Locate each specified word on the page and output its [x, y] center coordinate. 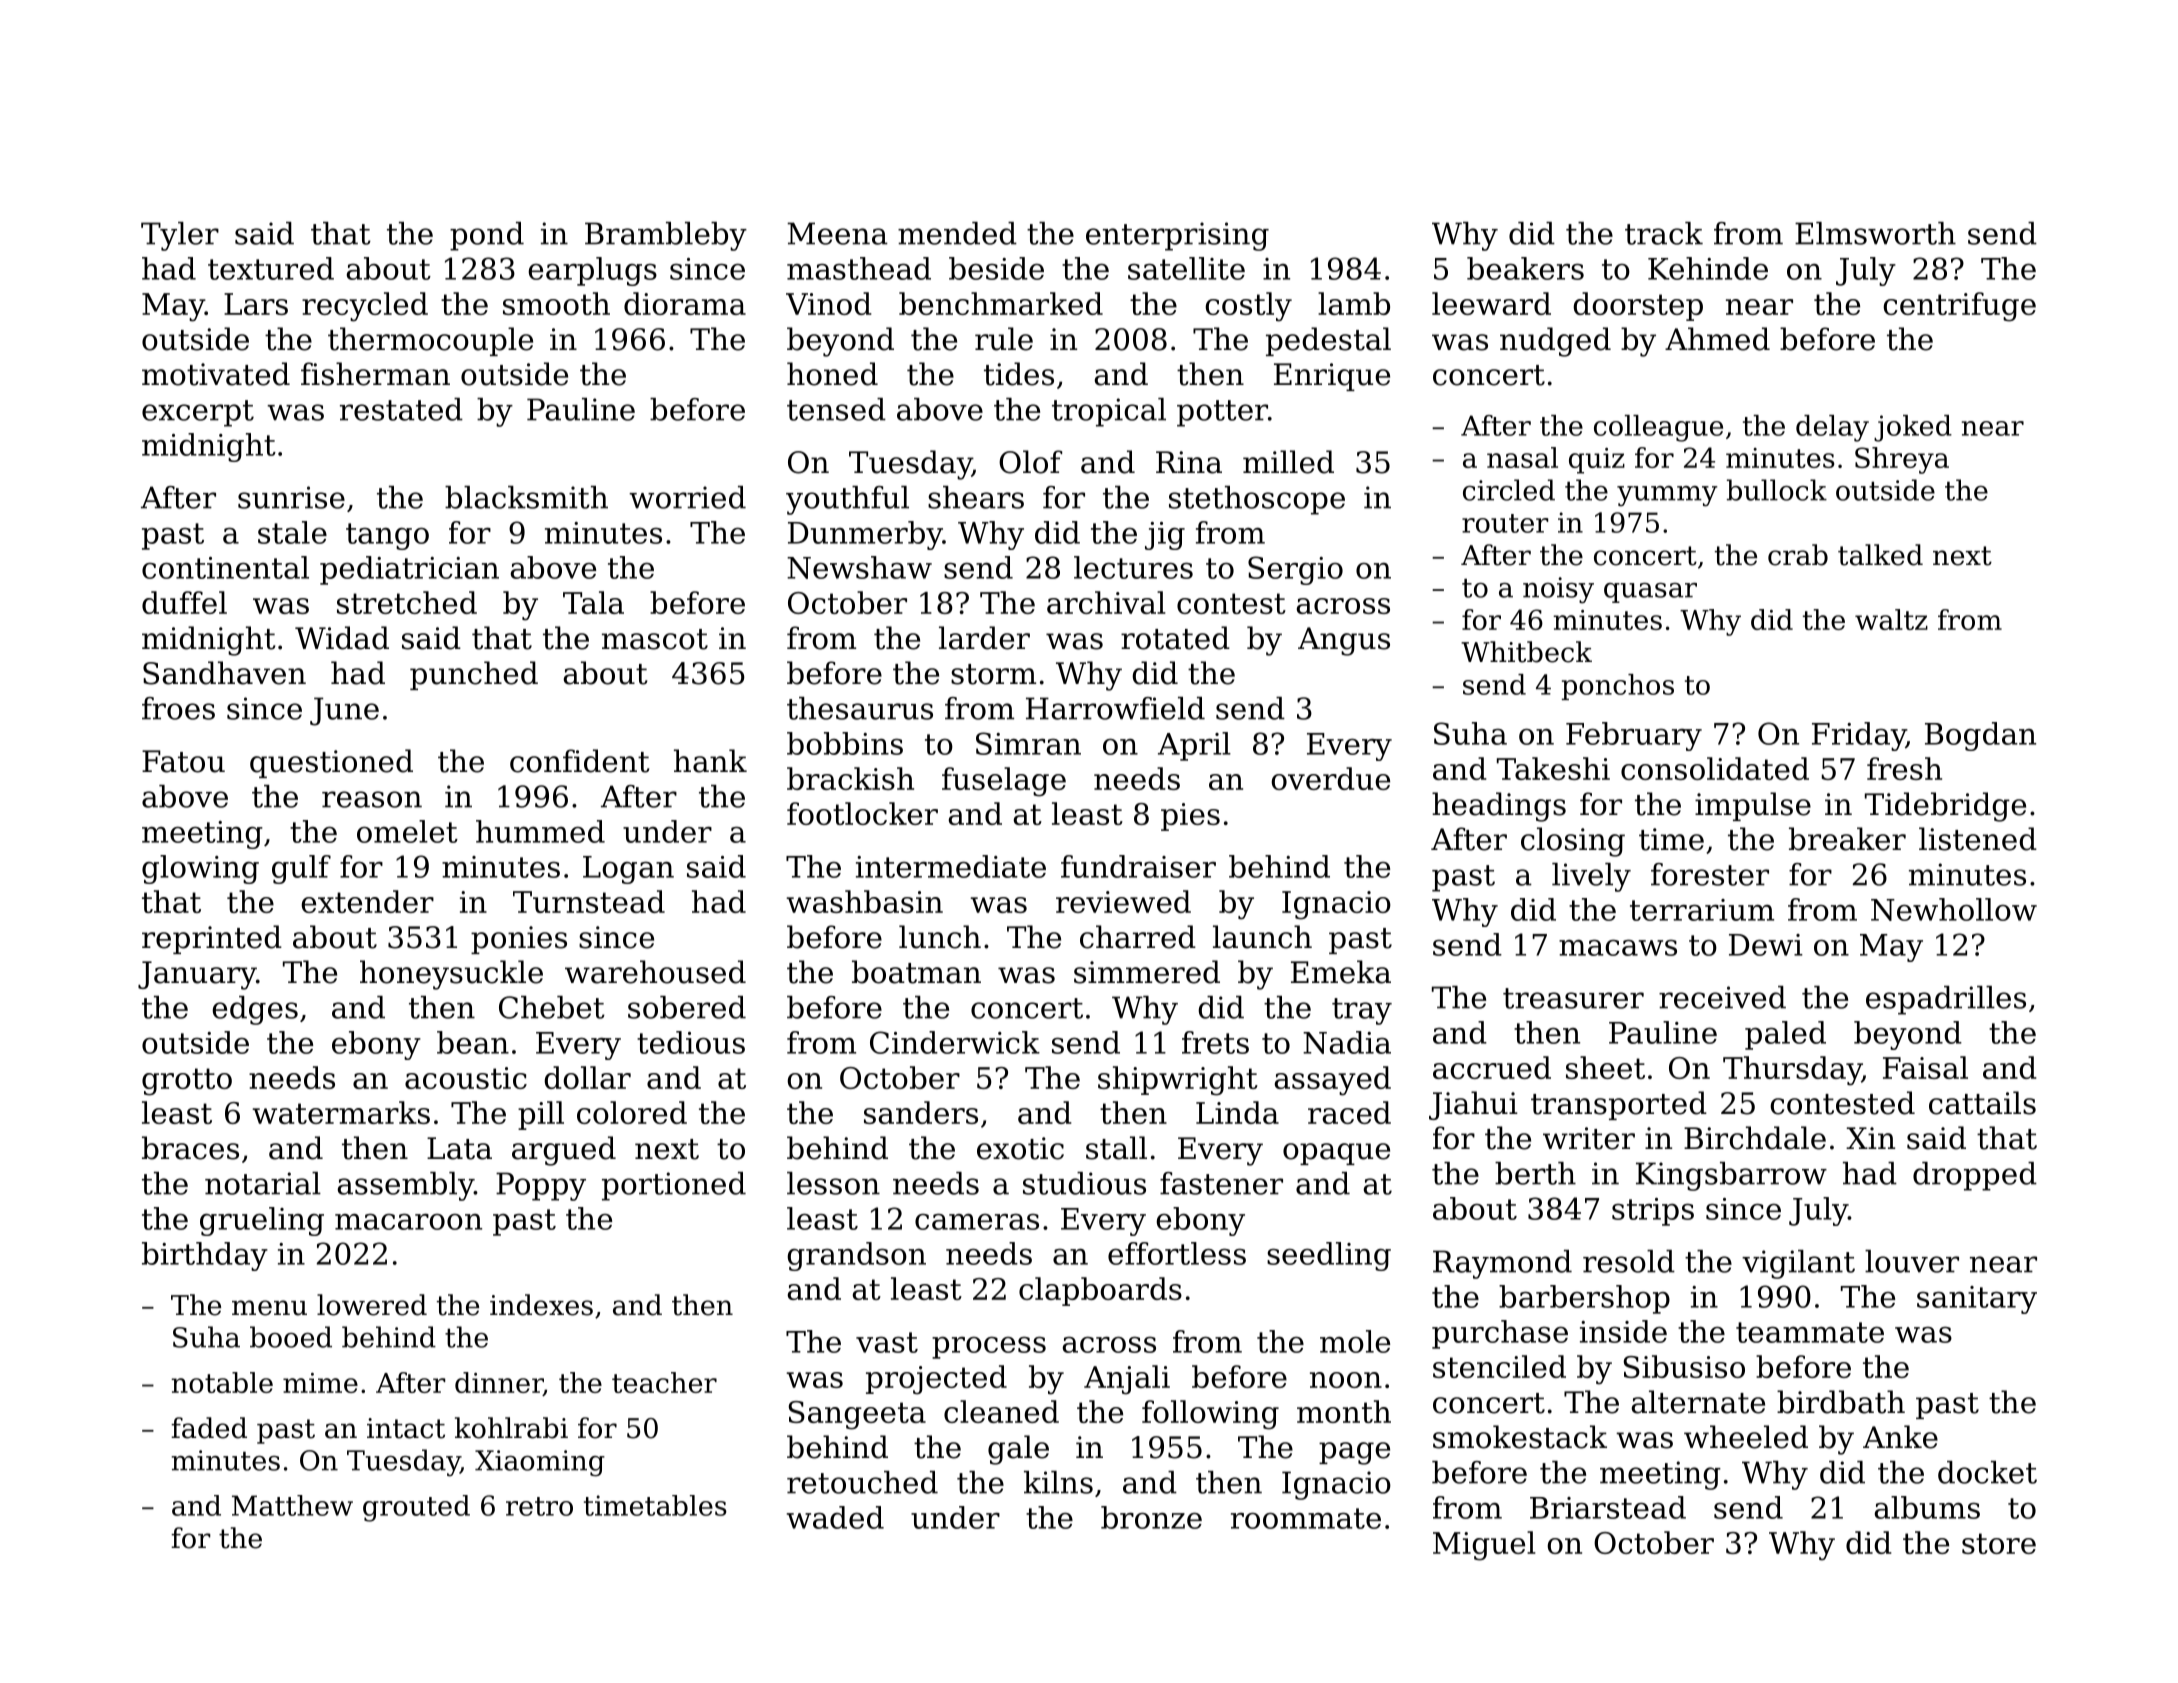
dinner [499, 1384]
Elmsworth [1875, 233]
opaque [1336, 1154]
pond [487, 236]
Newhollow [1954, 909]
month [1344, 1411]
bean [473, 1042]
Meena [837, 233]
